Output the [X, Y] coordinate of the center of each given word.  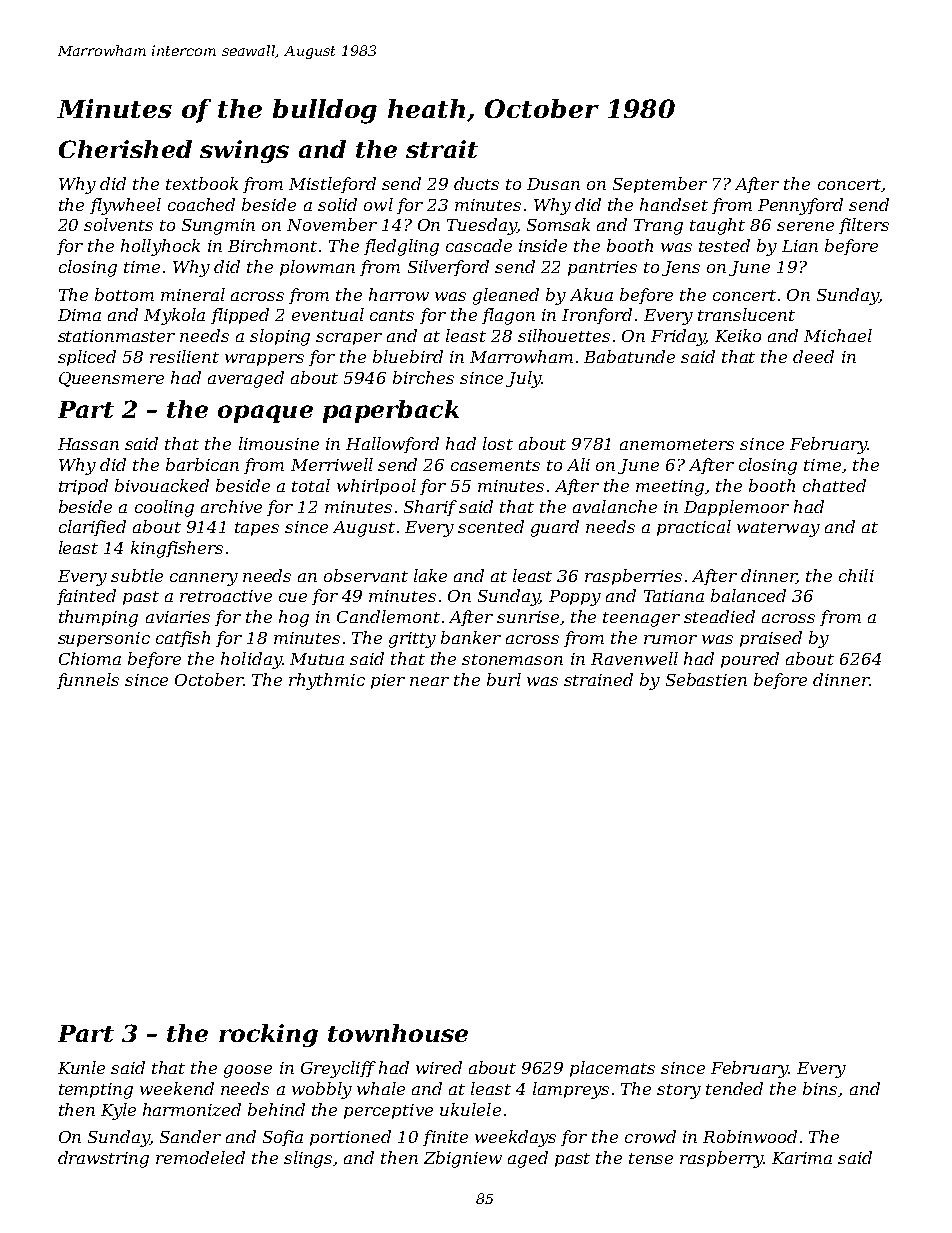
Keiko [738, 335]
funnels [88, 681]
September [660, 185]
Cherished [125, 149]
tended [734, 1088]
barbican [202, 464]
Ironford [597, 316]
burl [504, 679]
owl [378, 204]
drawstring [103, 1159]
